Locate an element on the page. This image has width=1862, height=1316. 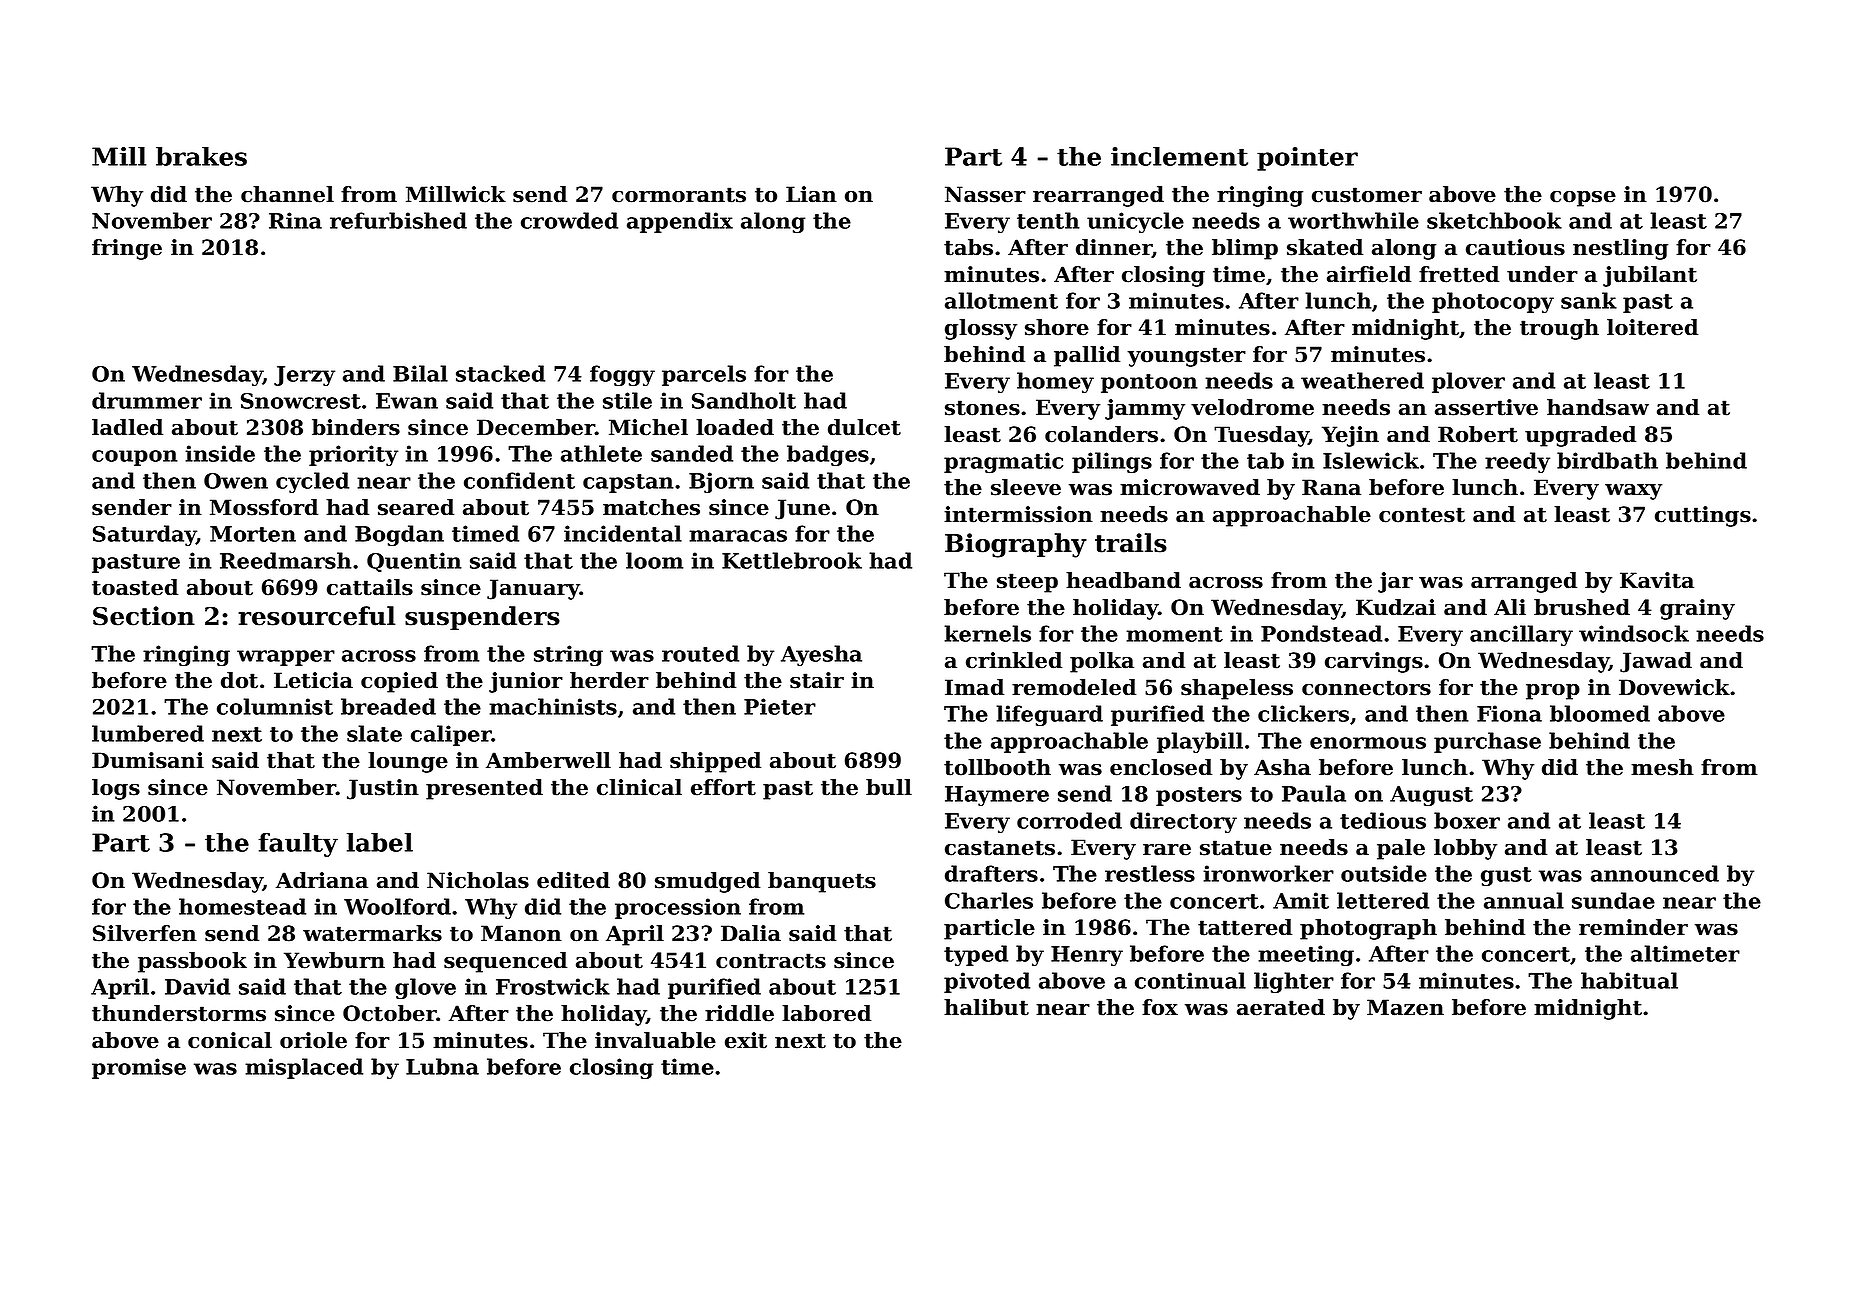
promise is located at coordinates (139, 1068).
